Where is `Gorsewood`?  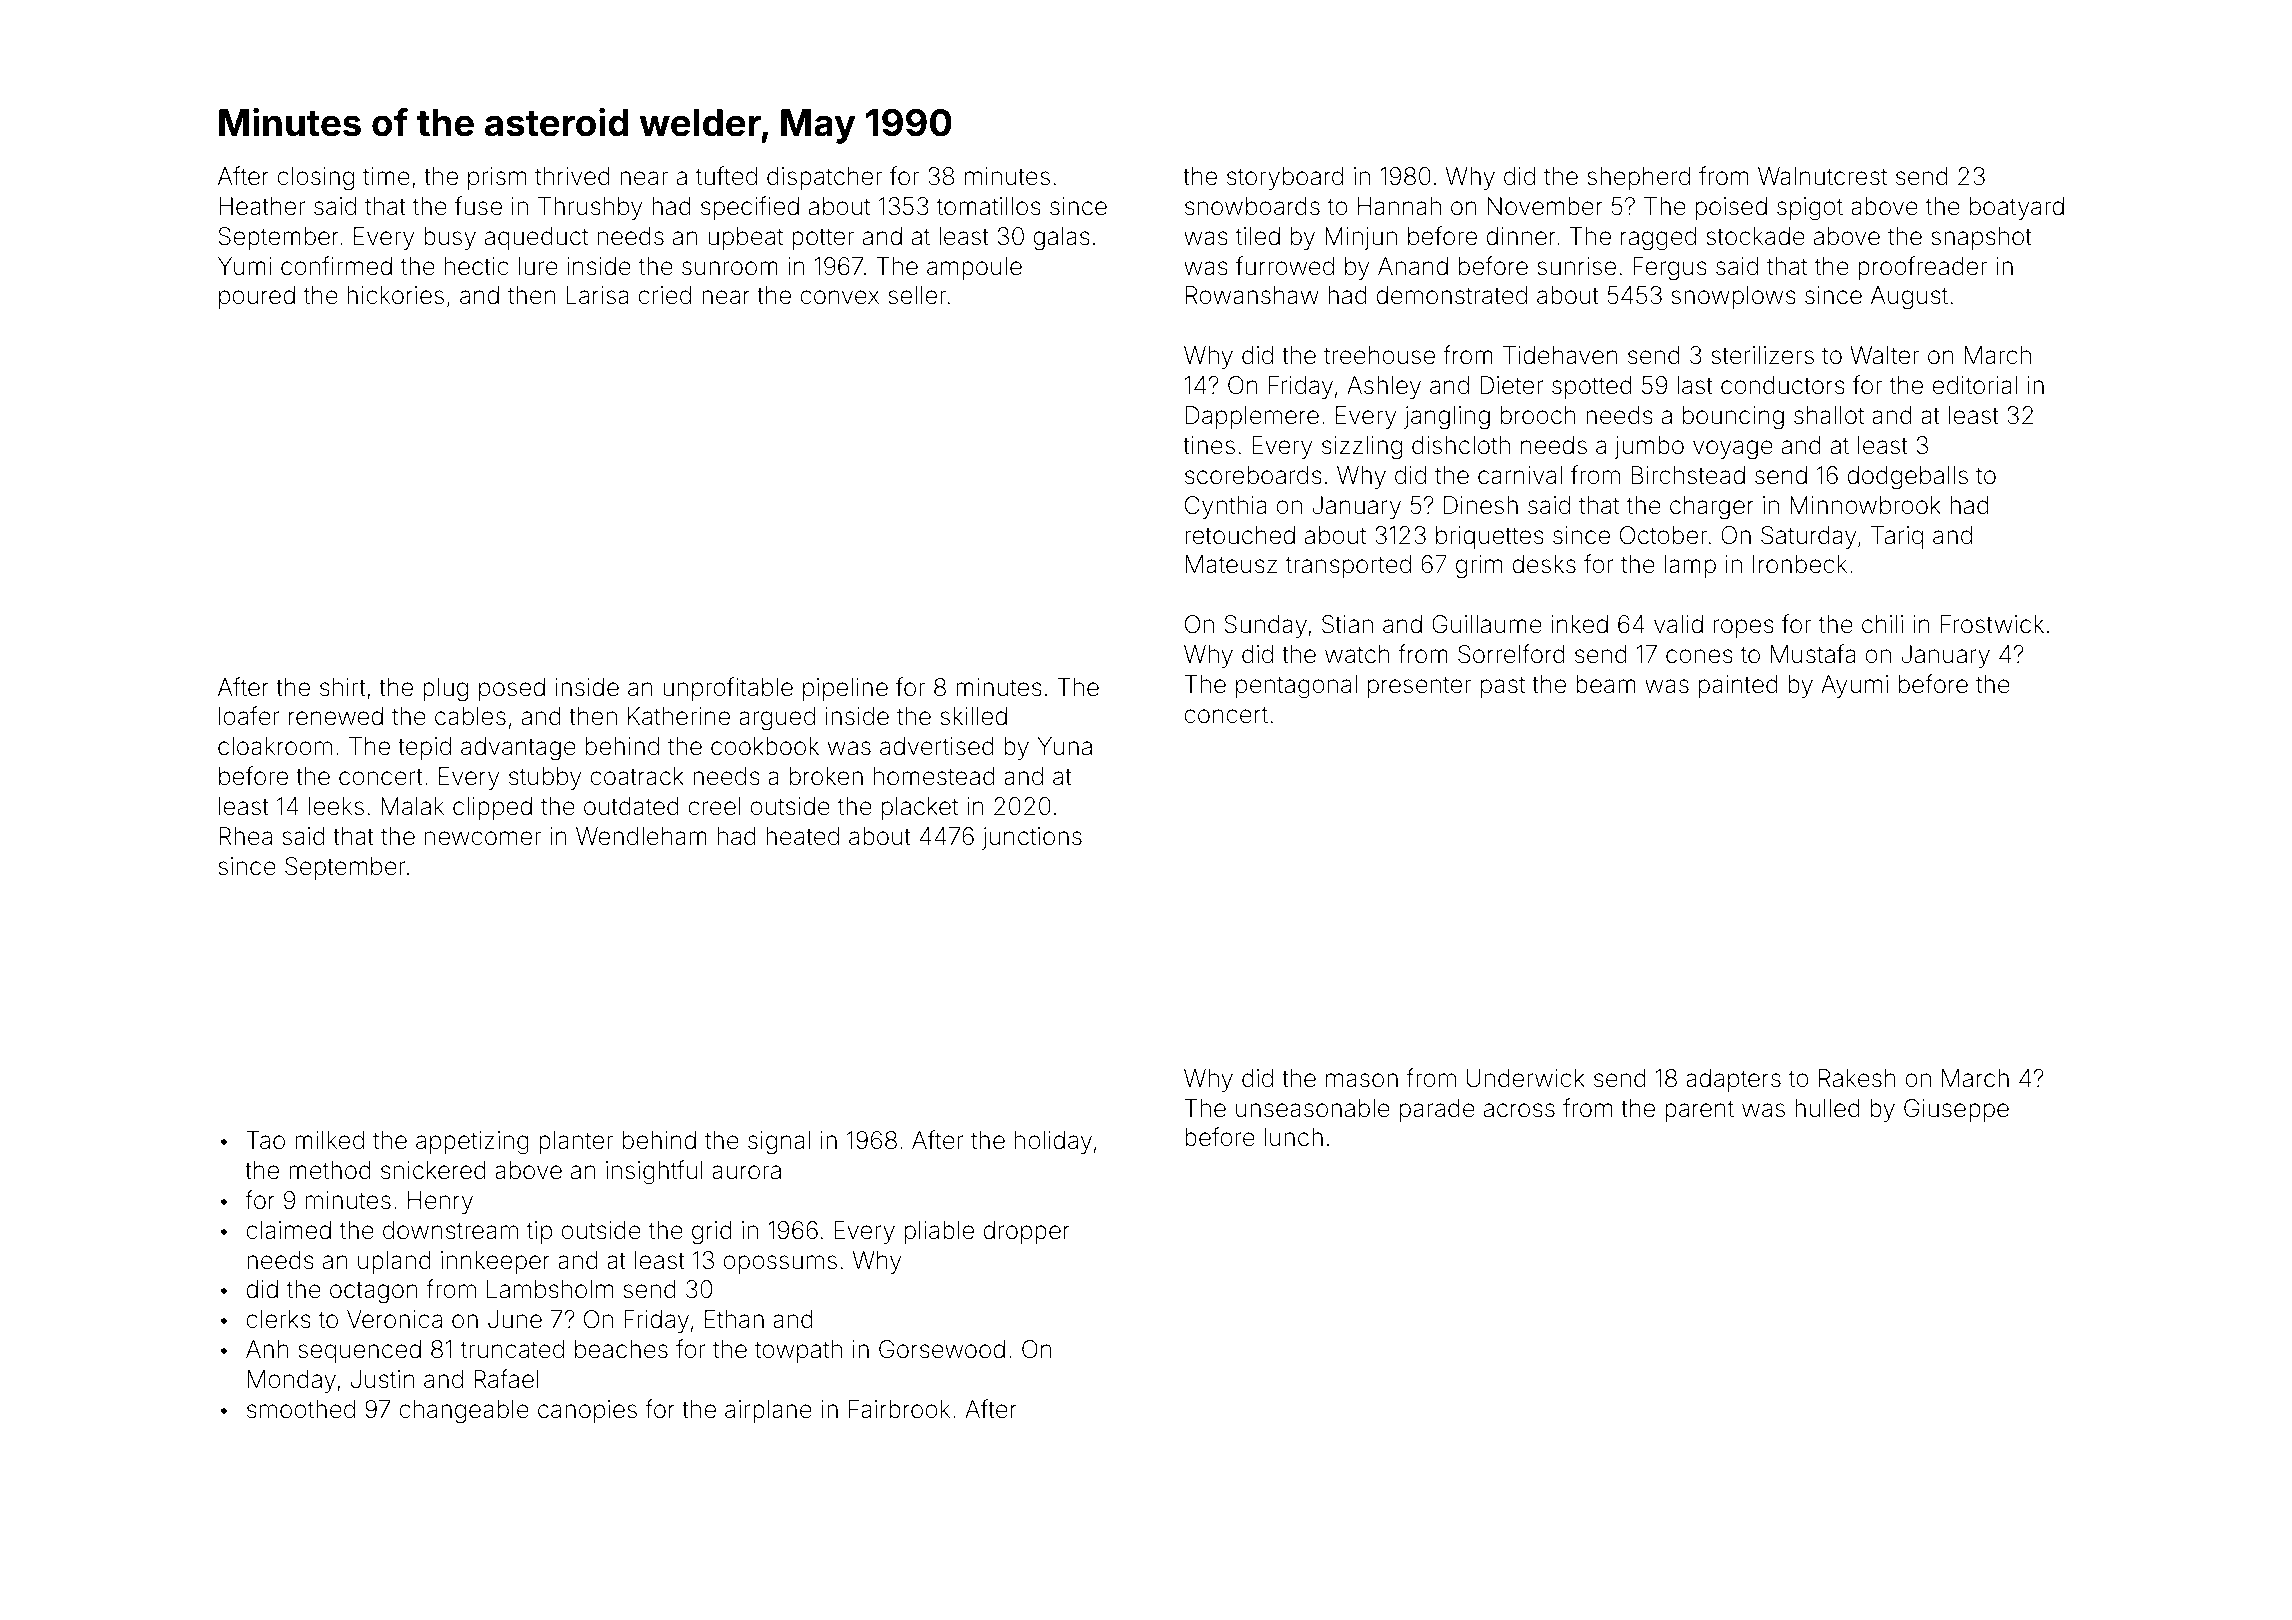 Gorsewood is located at coordinates (942, 1349).
